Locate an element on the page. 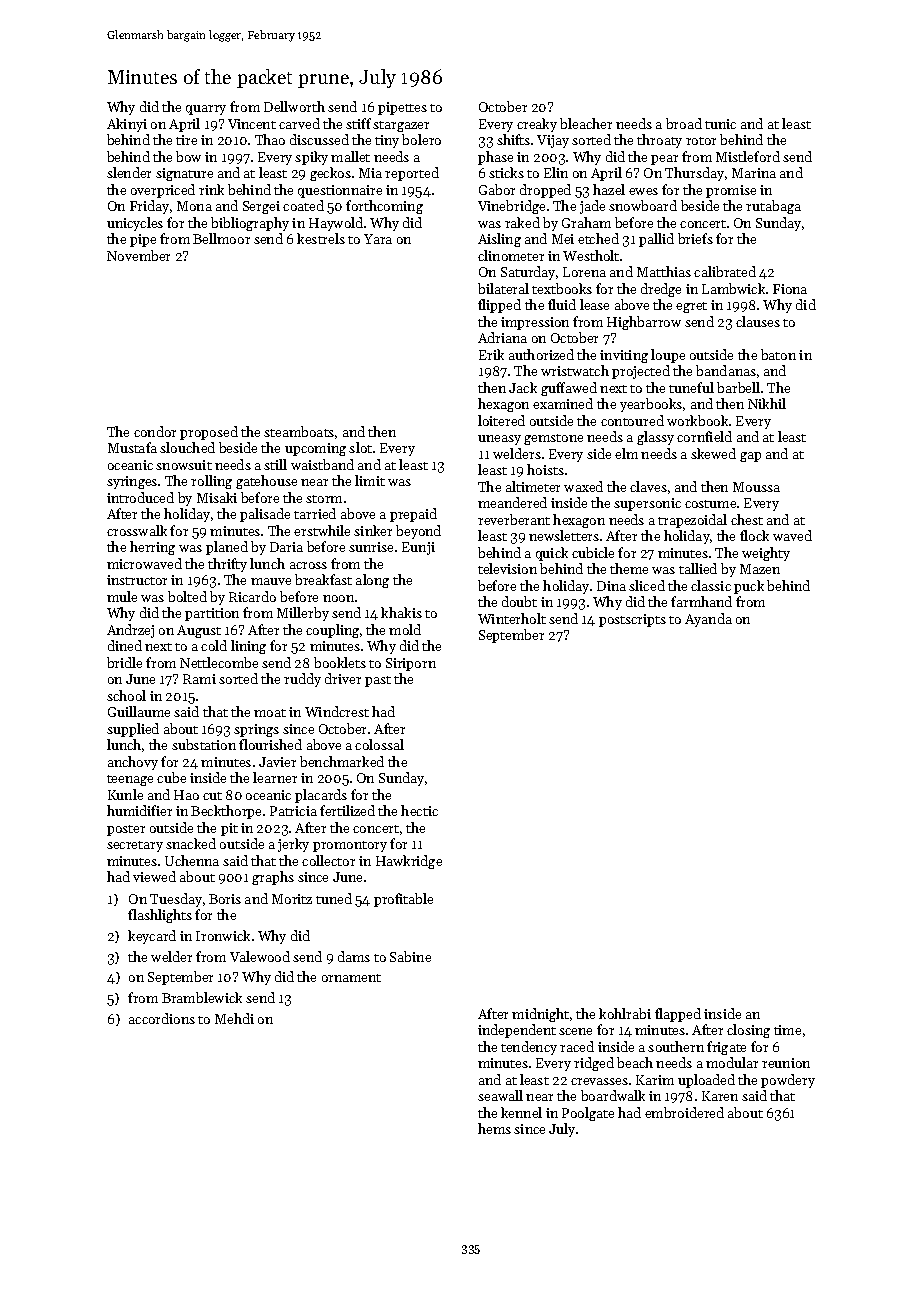  Akinyi is located at coordinates (127, 125).
